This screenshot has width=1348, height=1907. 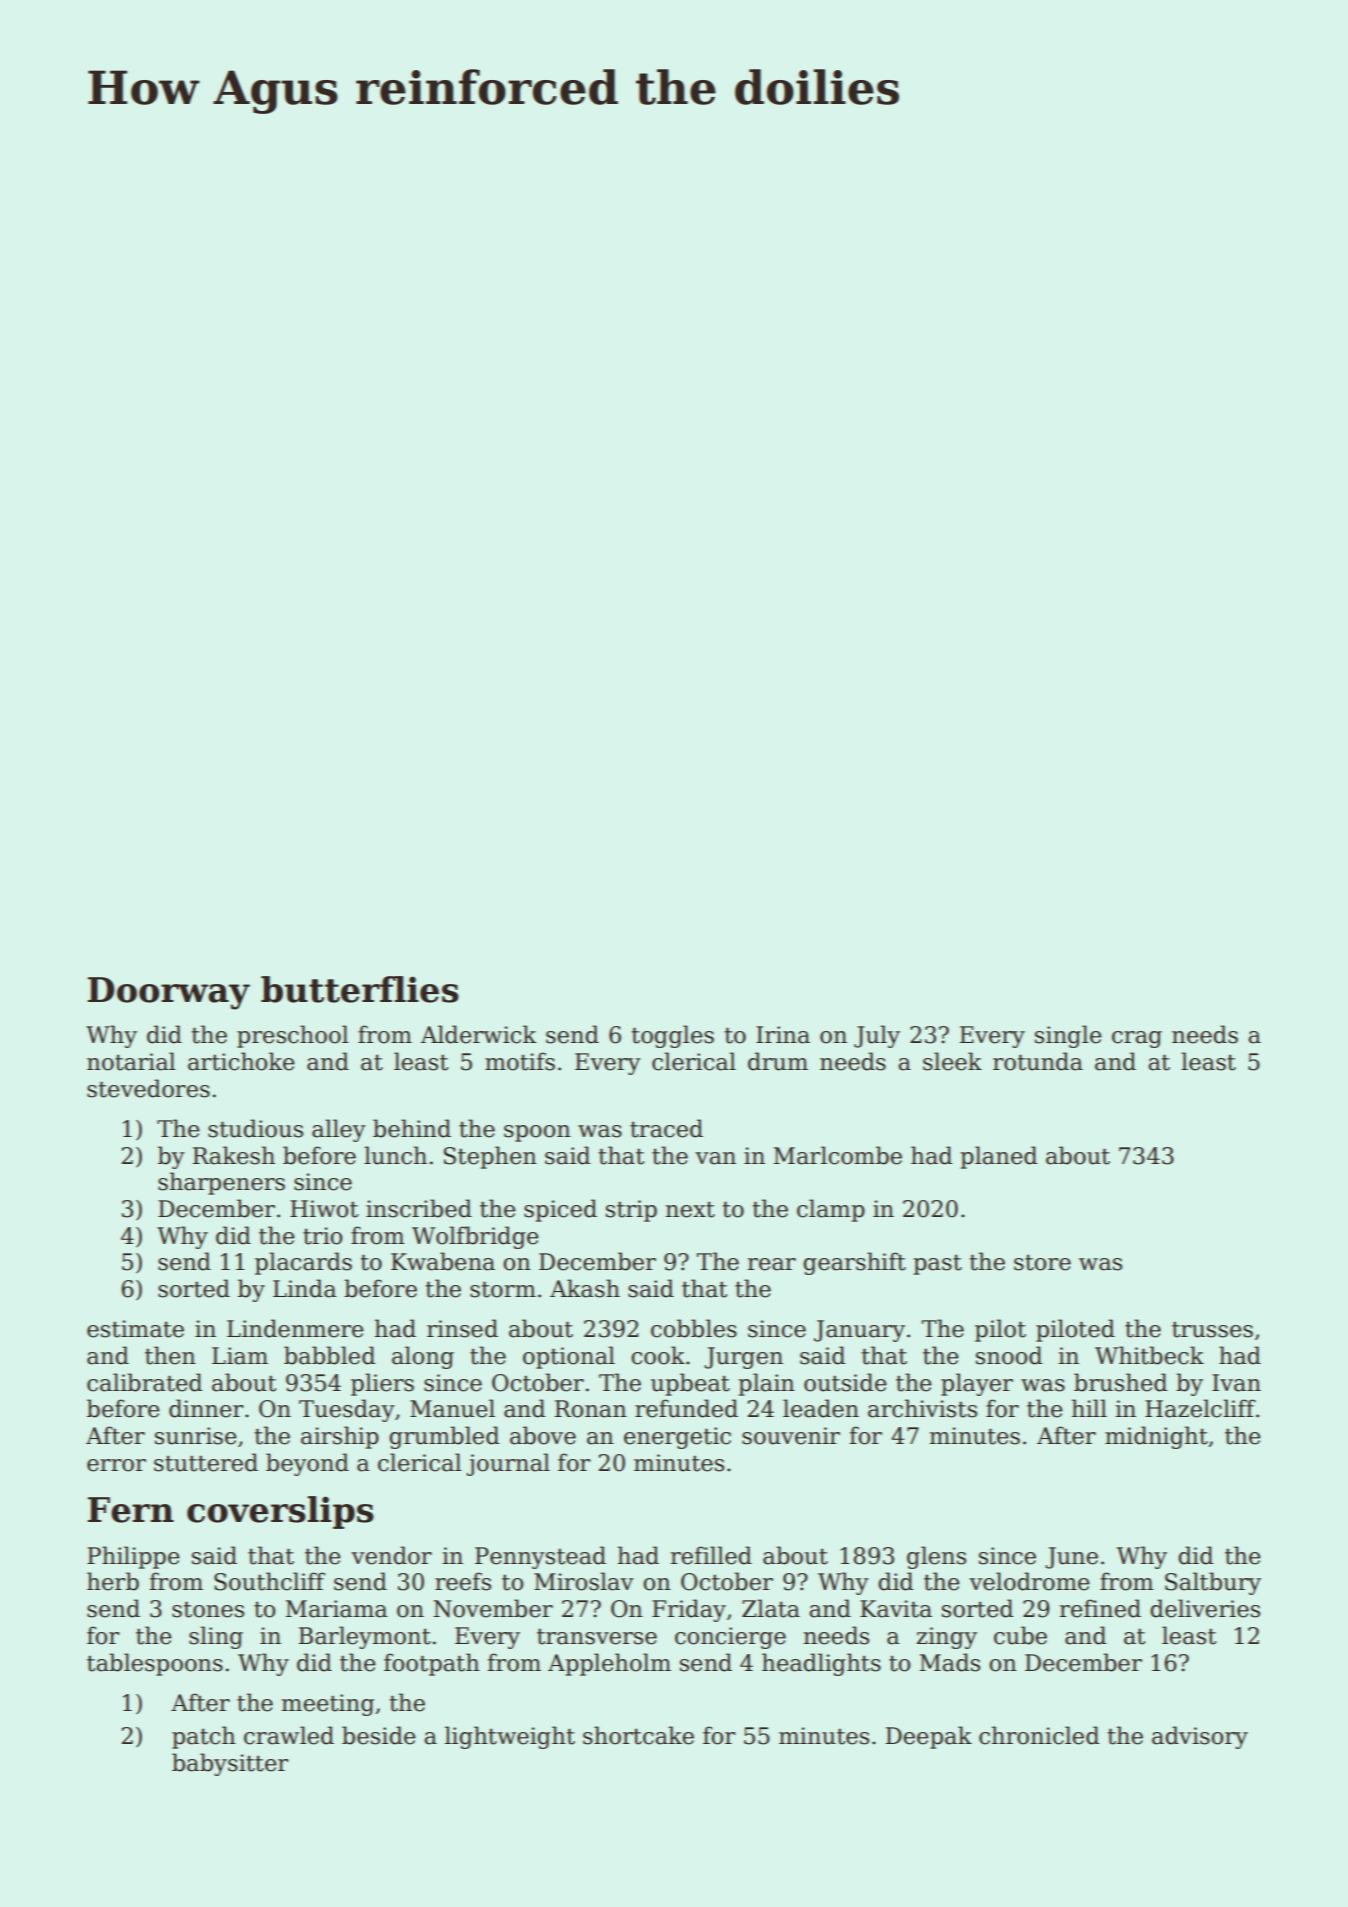 I want to click on Alderwick, so click(x=478, y=1034).
